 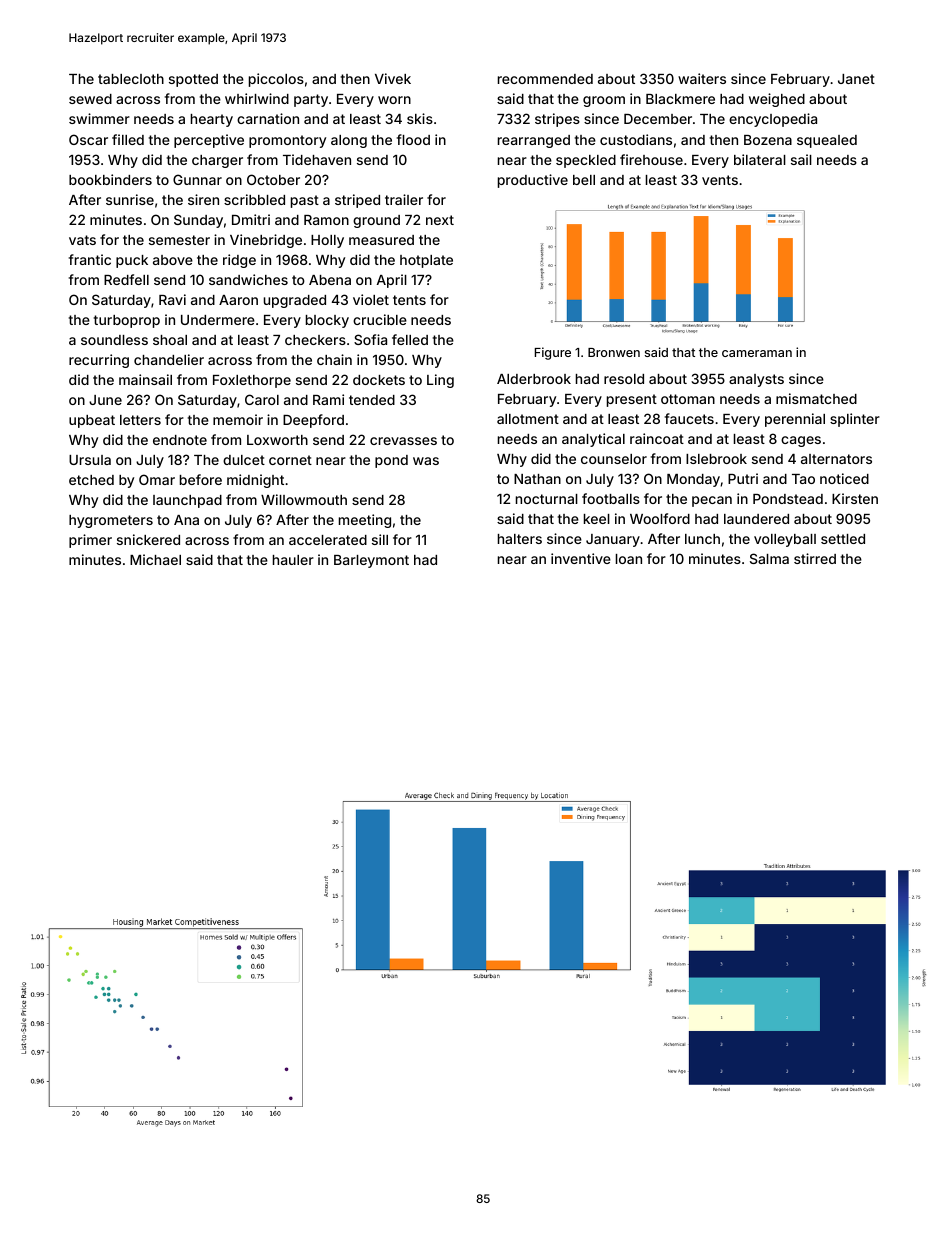 What do you see at coordinates (702, 78) in the document?
I see `waiters` at bounding box center [702, 78].
